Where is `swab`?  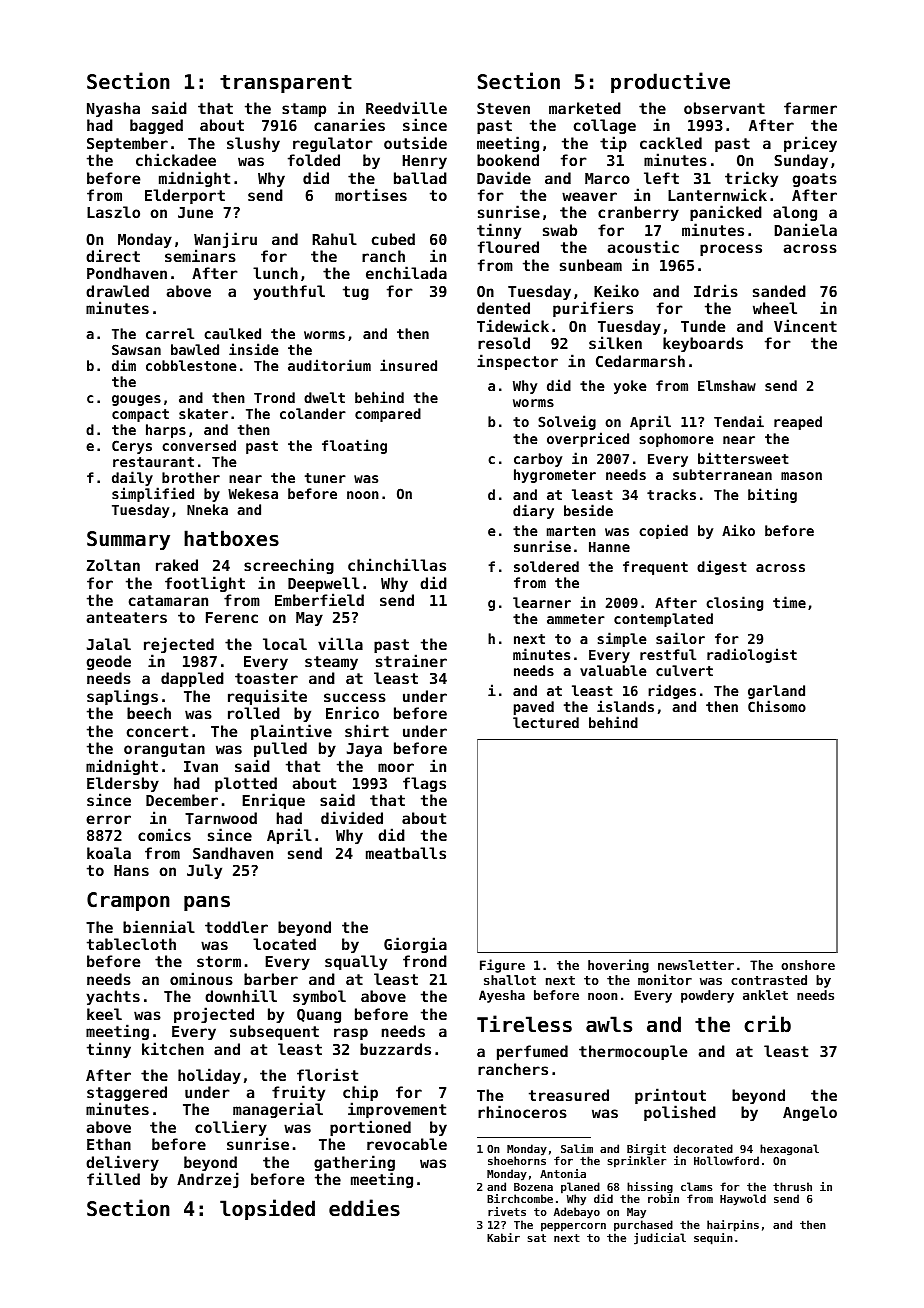
swab is located at coordinates (560, 230).
